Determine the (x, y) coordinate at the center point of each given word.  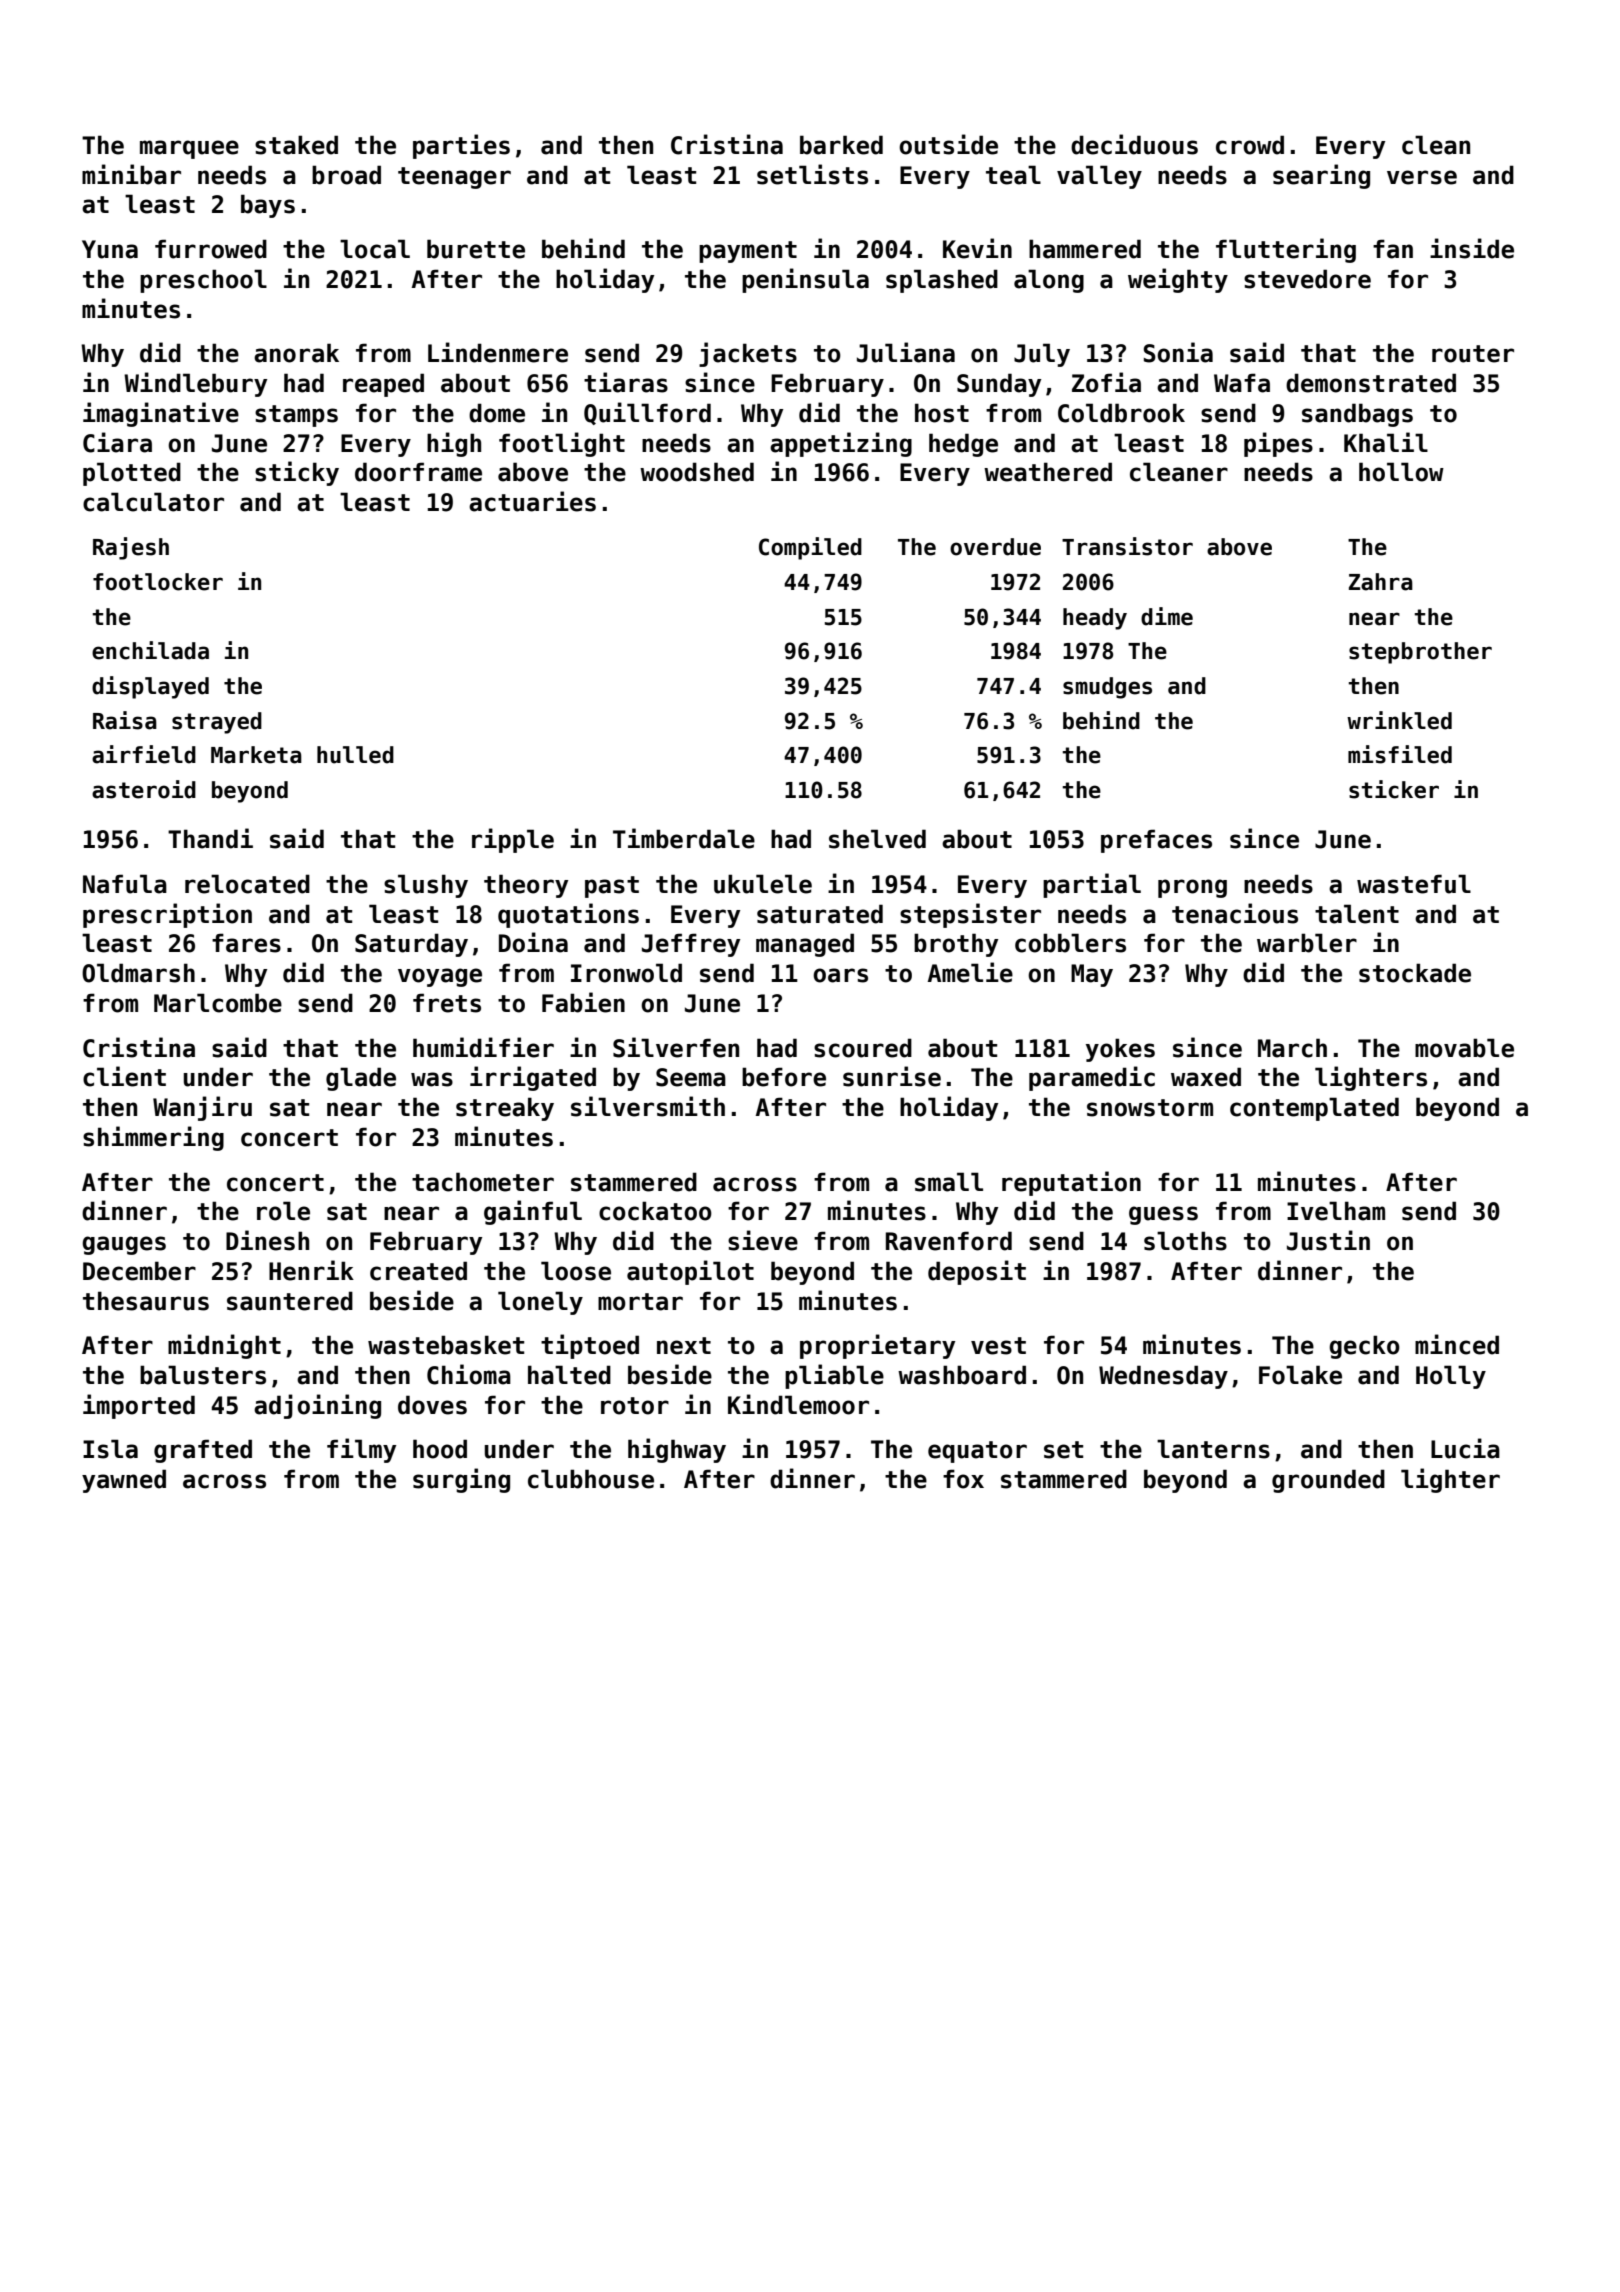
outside (948, 144)
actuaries (532, 501)
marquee (189, 149)
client (124, 1076)
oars (840, 975)
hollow (1401, 472)
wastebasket (446, 1345)
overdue (995, 547)
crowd (1250, 145)
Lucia (1465, 1448)
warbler (1307, 943)
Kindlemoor (798, 1404)
